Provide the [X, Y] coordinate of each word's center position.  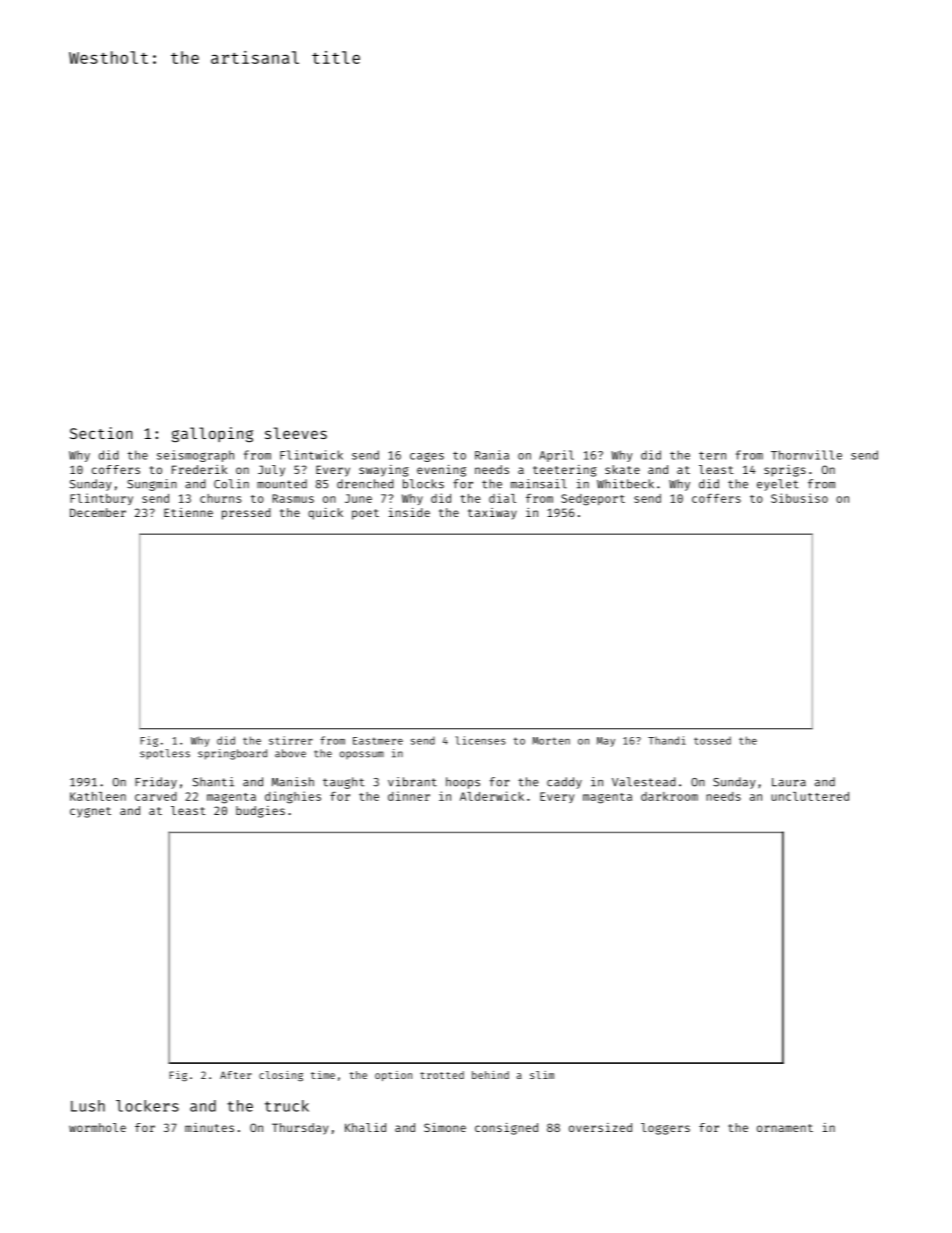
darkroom [669, 796]
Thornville [806, 455]
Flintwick [311, 455]
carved [156, 796]
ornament [785, 1128]
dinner [409, 796]
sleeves [296, 433]
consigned [506, 1129]
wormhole [97, 1127]
